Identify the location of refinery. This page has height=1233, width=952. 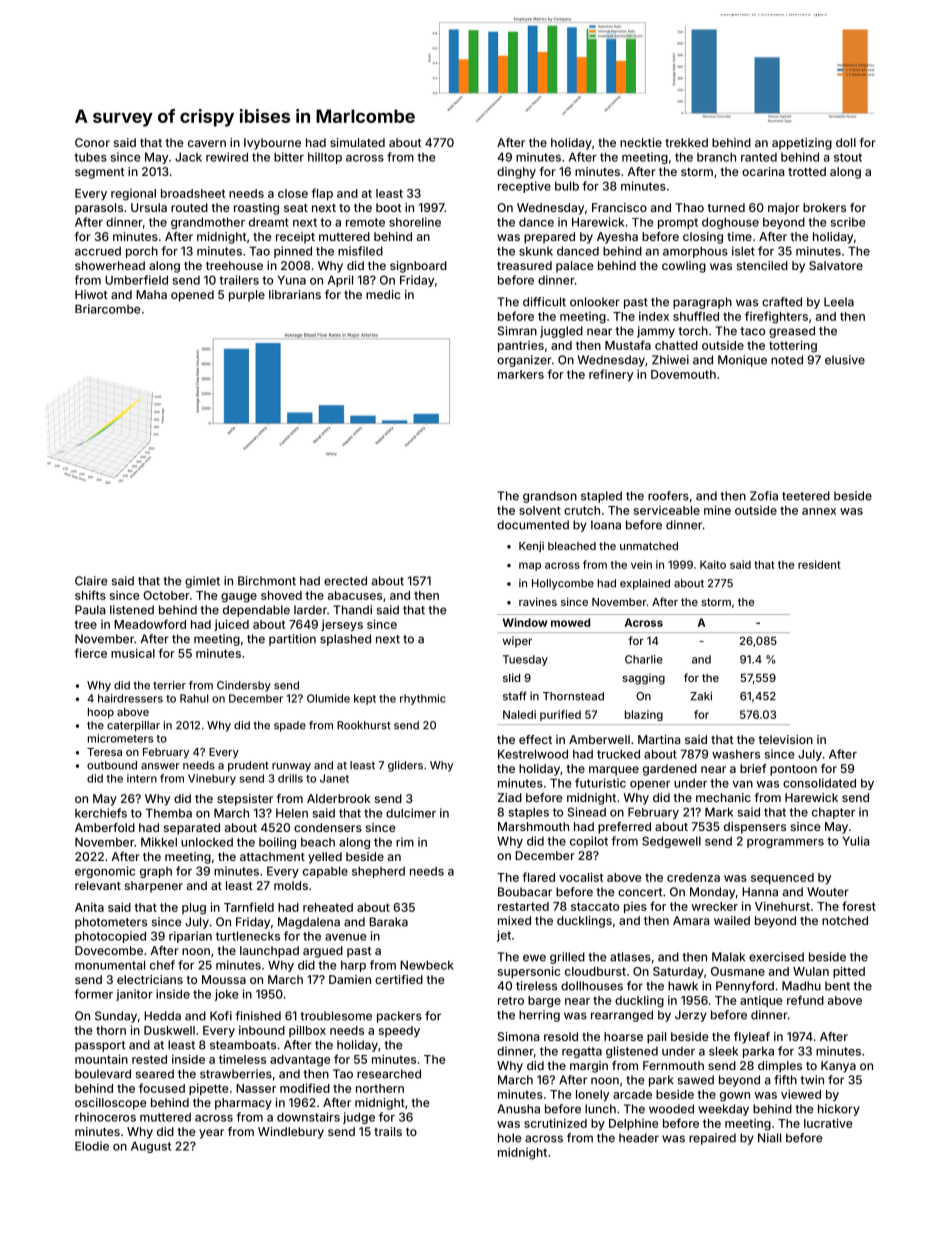
(611, 375).
